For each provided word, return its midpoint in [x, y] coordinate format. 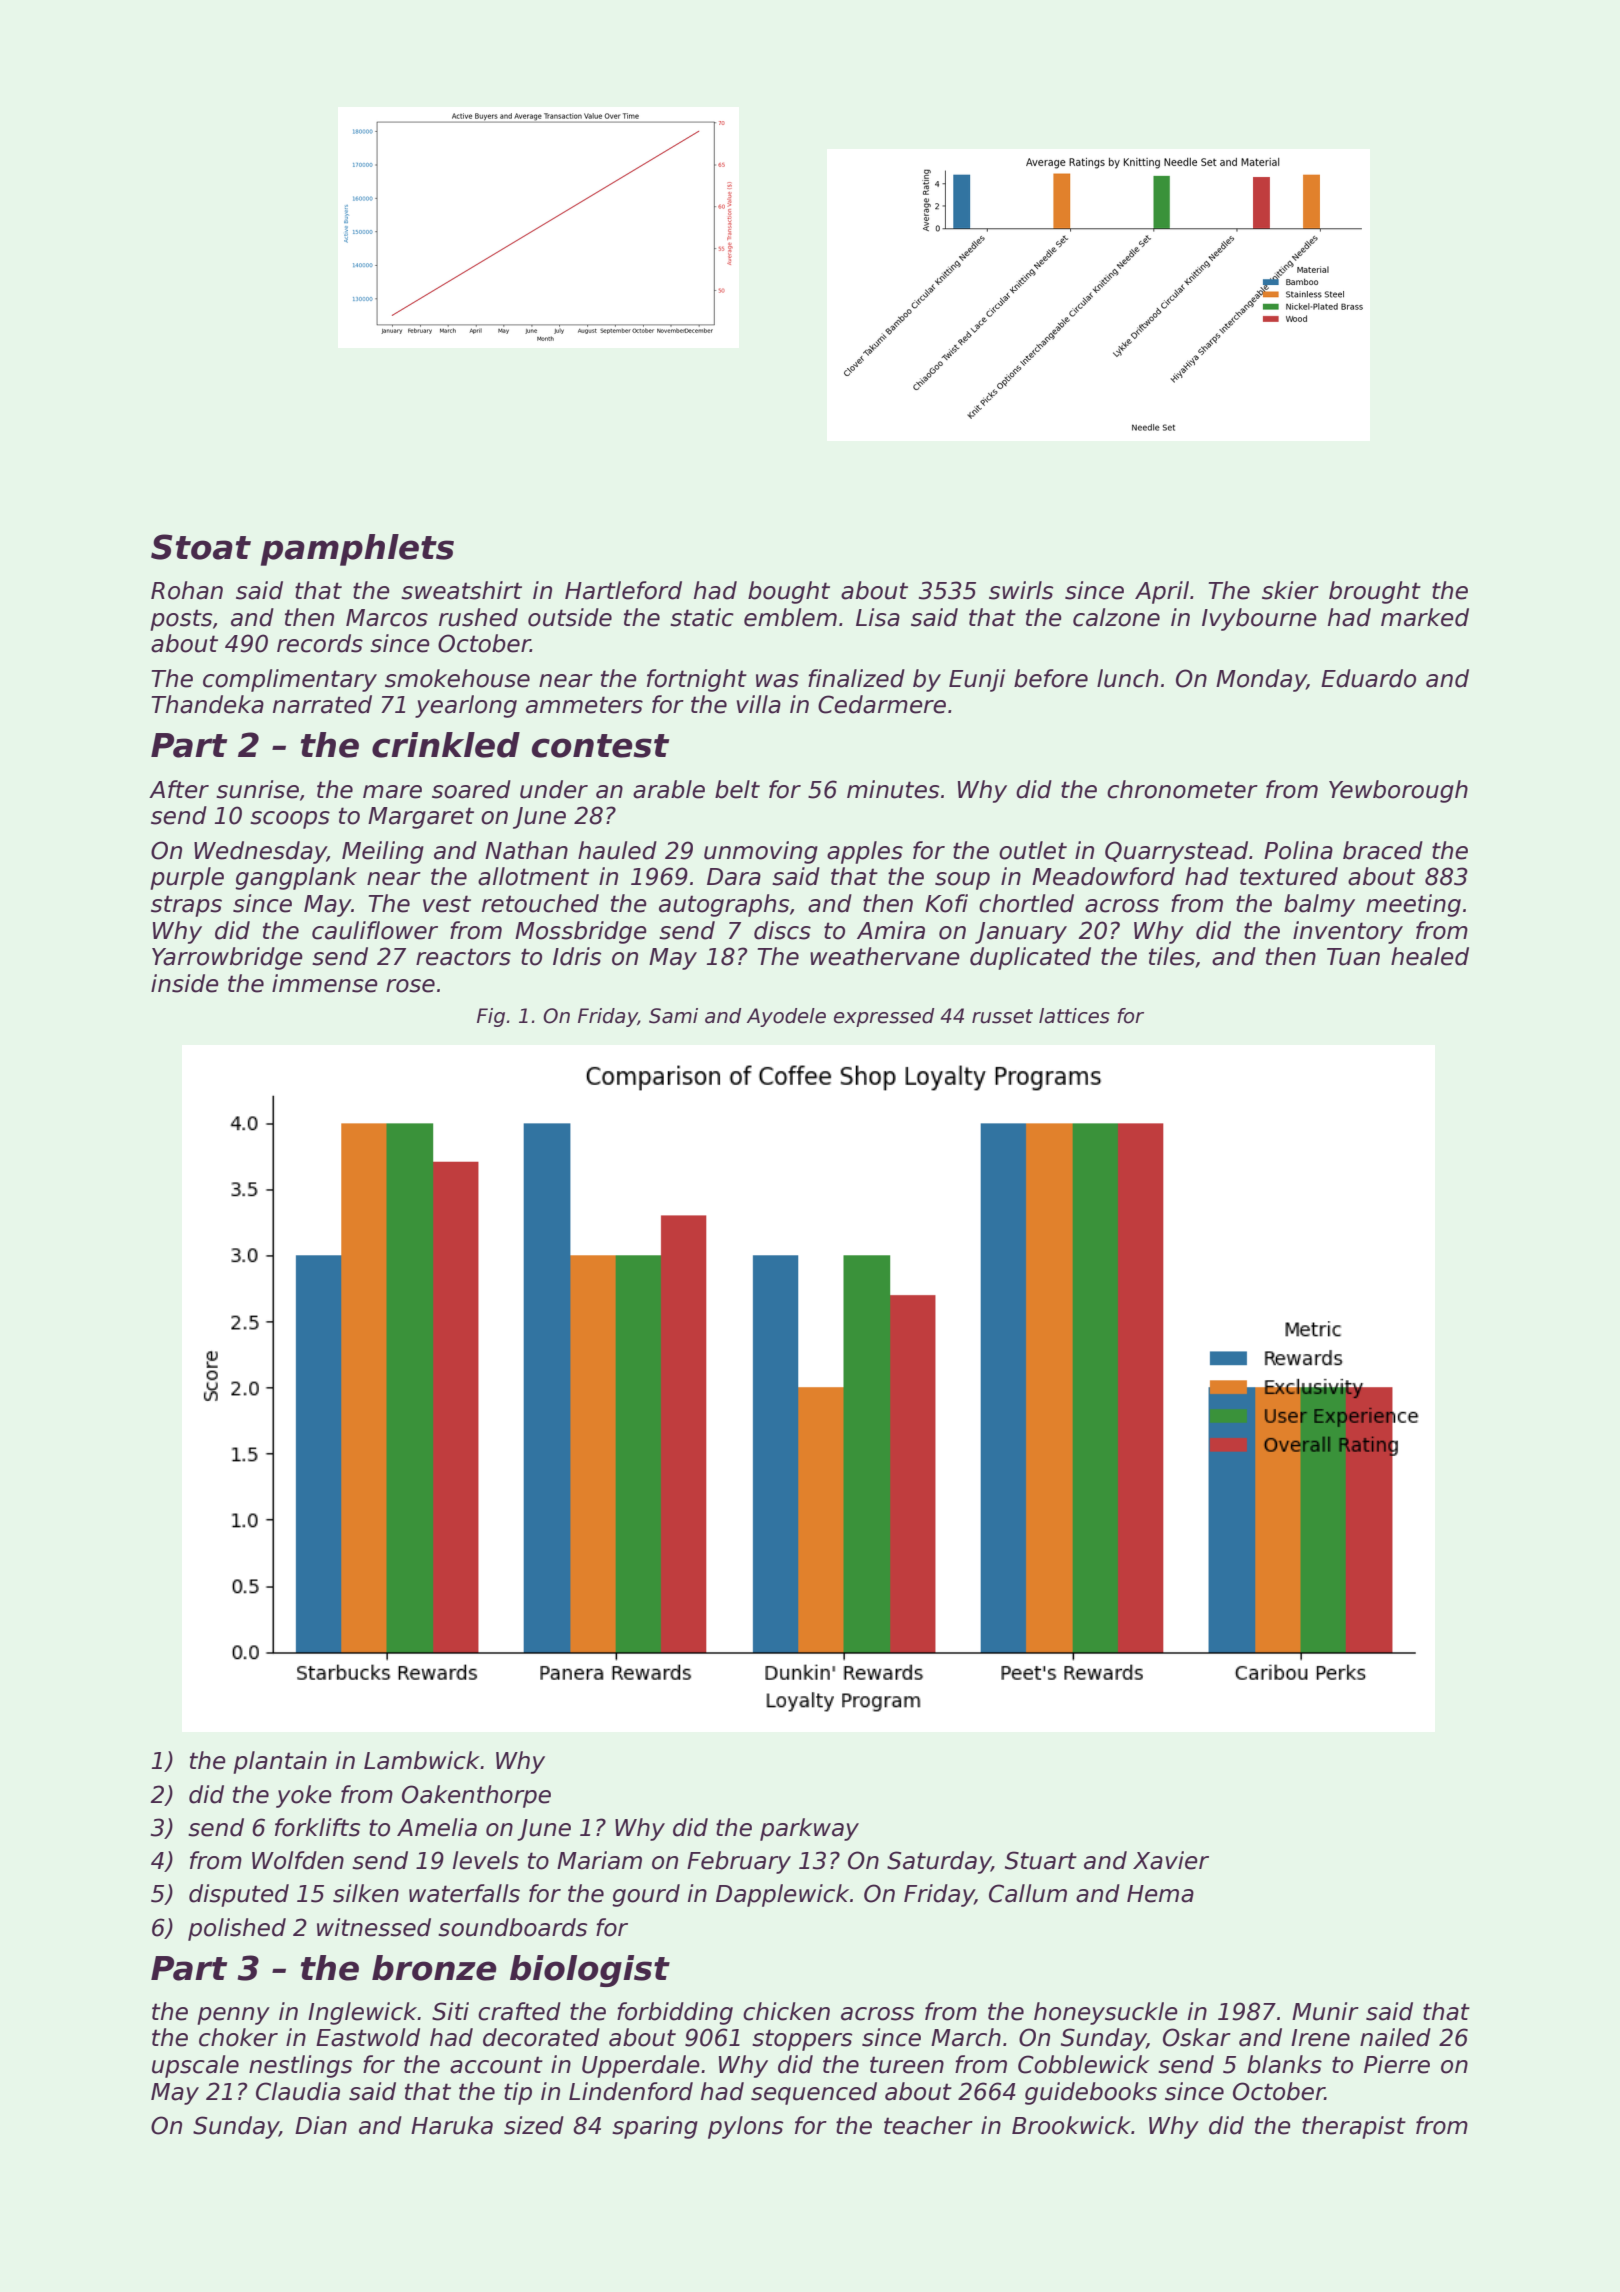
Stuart [1041, 1860]
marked [1425, 617]
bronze [434, 1968]
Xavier [1171, 1860]
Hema [1160, 1894]
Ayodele [786, 1017]
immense [325, 983]
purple [187, 878]
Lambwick [422, 1760]
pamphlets [357, 550]
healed [1430, 956]
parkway [809, 1829]
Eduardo [1368, 678]
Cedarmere [882, 704]
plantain [280, 1762]
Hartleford [623, 590]
